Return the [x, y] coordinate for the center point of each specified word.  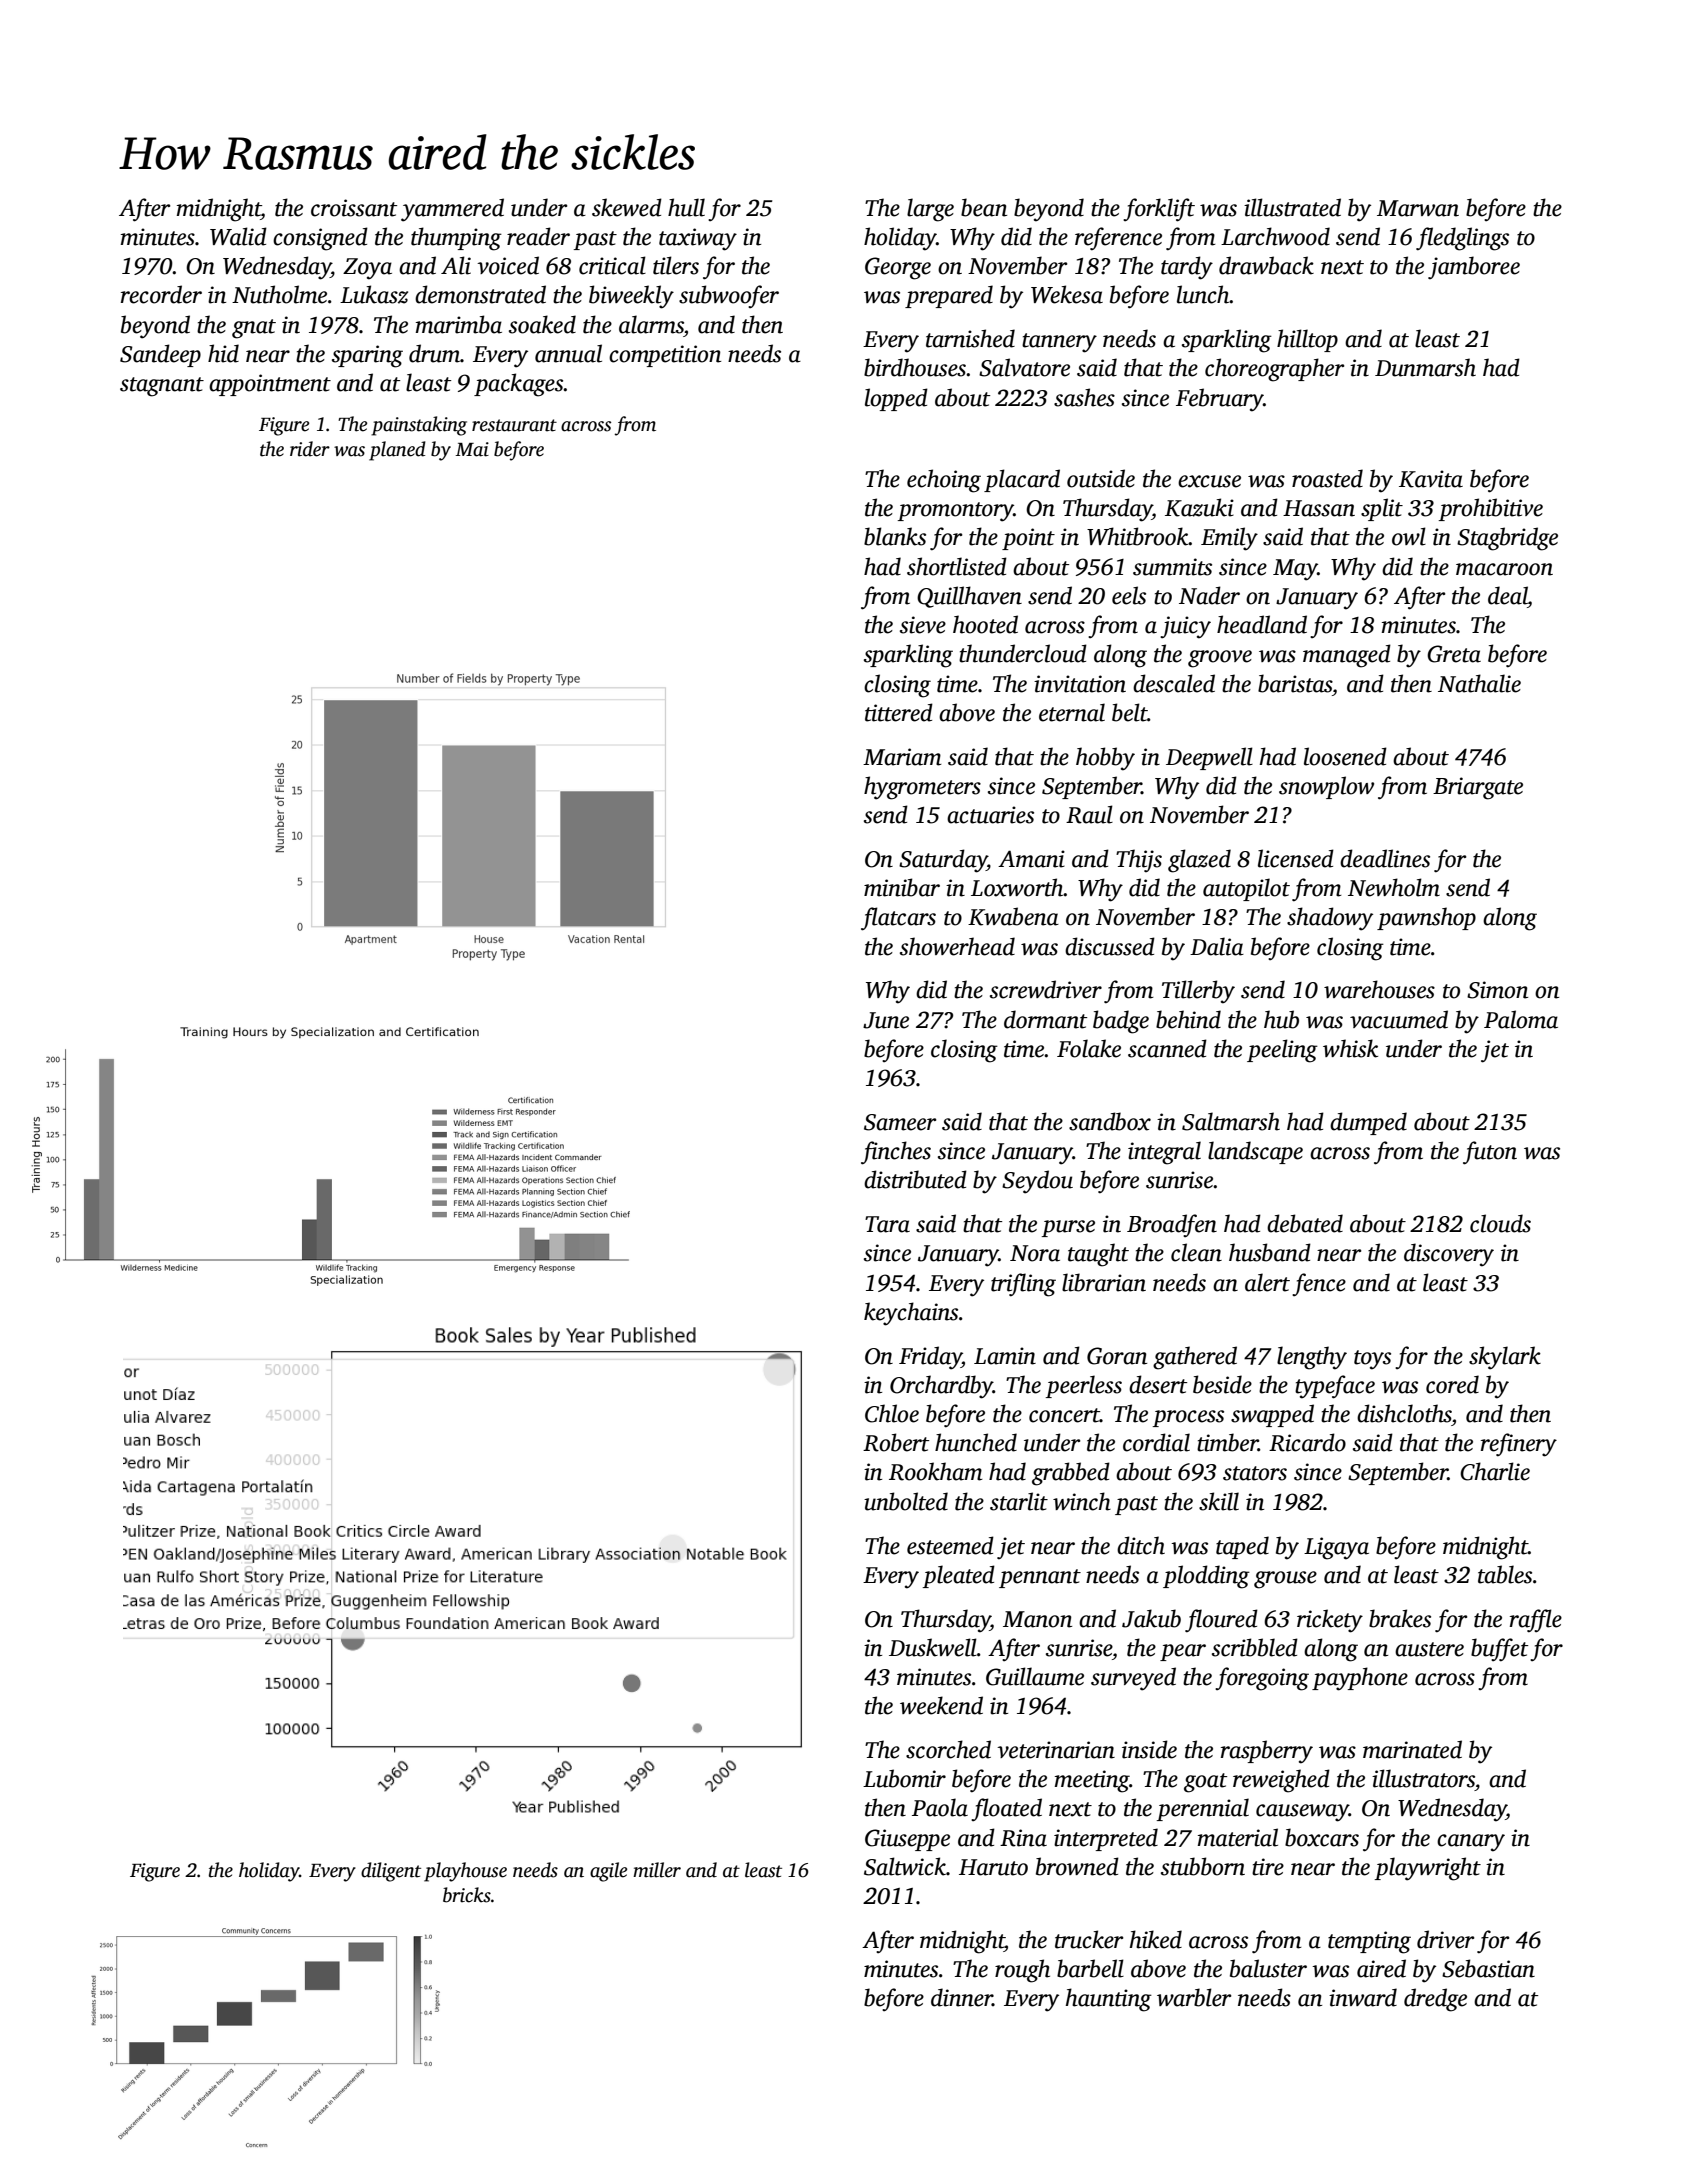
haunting [1109, 2000]
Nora [1035, 1253]
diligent [391, 1872]
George [898, 268]
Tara [887, 1224]
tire [1268, 1867]
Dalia [1217, 946]
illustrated [1292, 207]
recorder [161, 294]
